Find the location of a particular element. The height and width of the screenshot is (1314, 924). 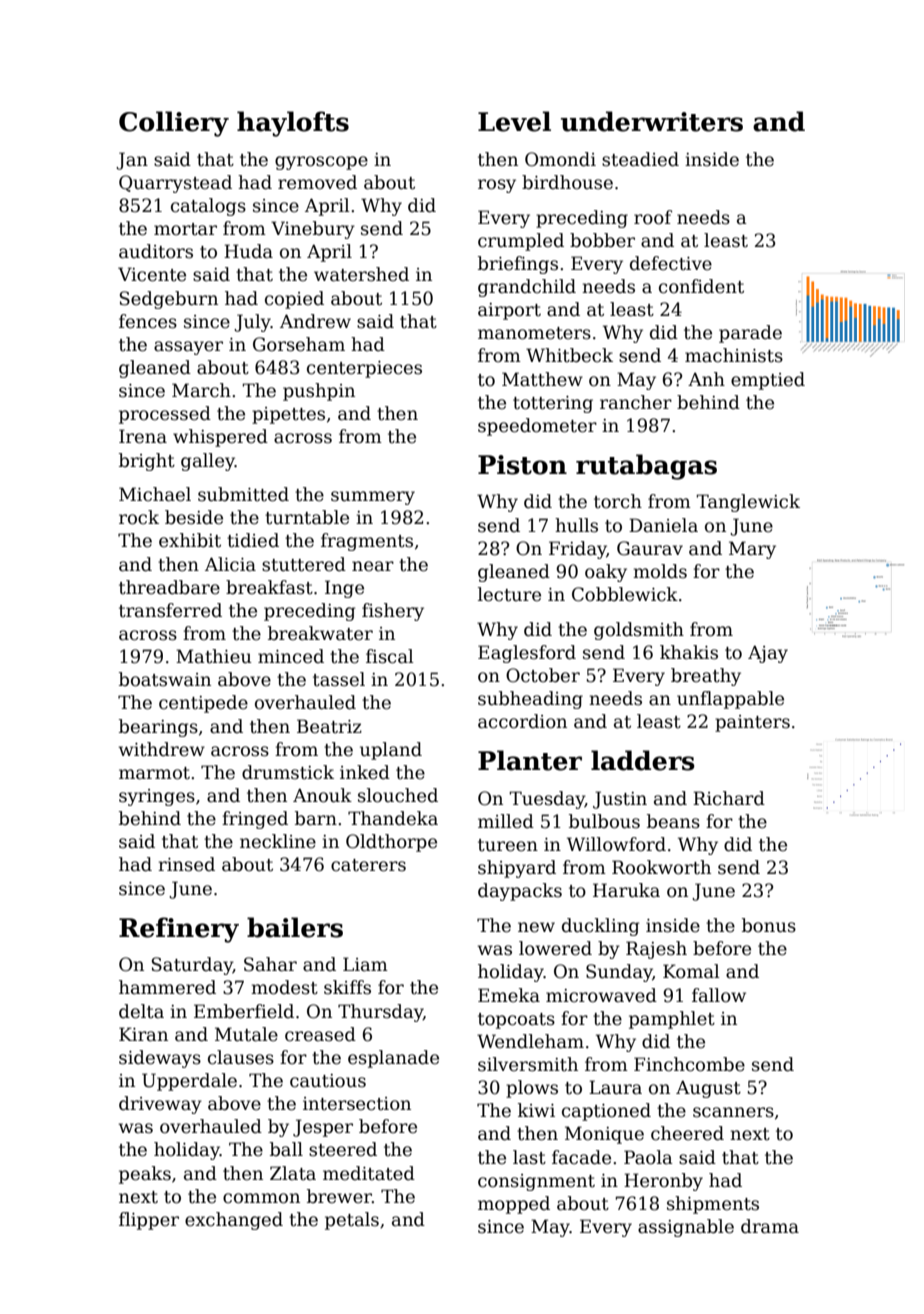

slouched is located at coordinates (398, 795).
